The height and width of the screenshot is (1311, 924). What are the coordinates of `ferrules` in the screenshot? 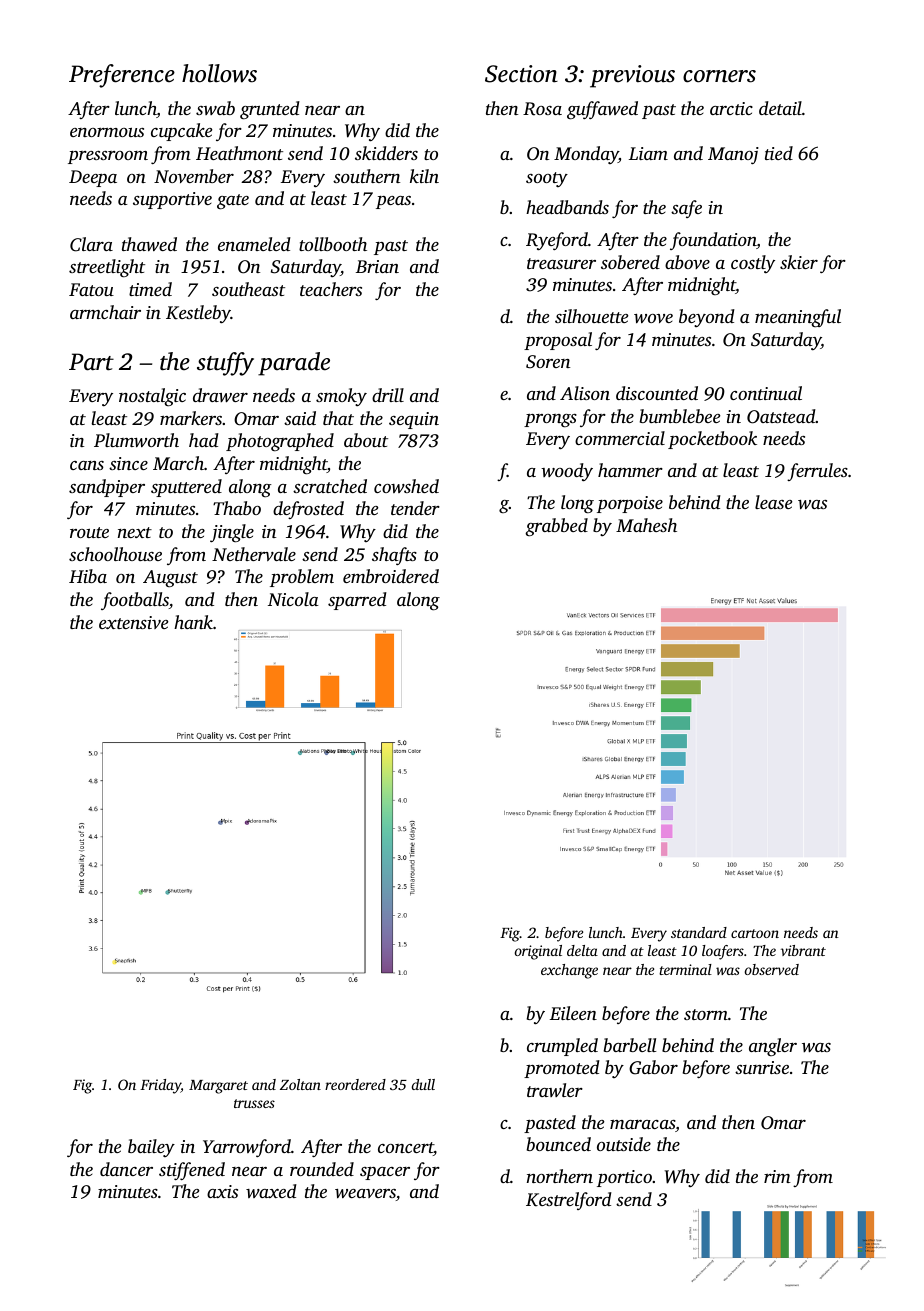 It's located at (817, 472).
